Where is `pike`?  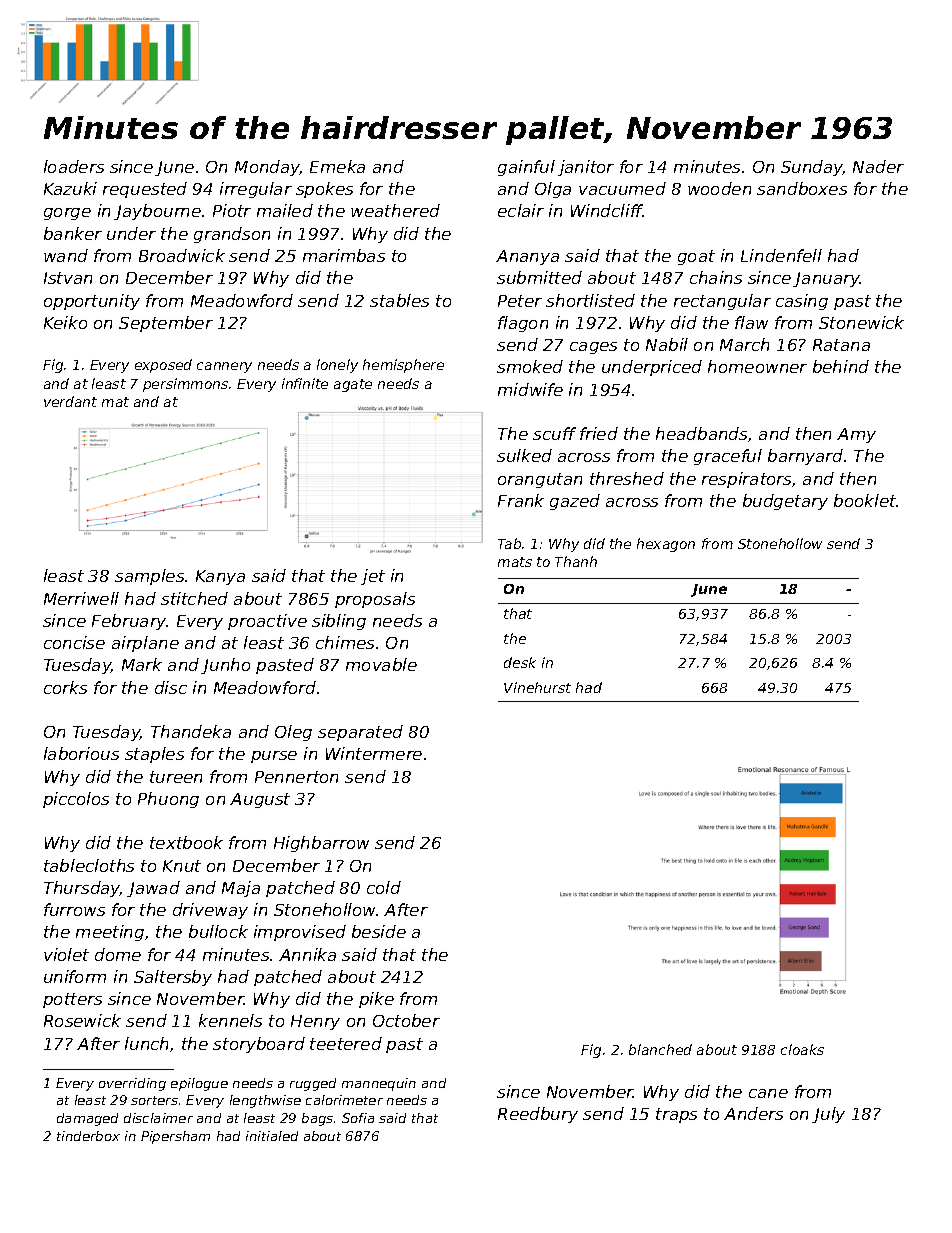 pike is located at coordinates (376, 1000).
